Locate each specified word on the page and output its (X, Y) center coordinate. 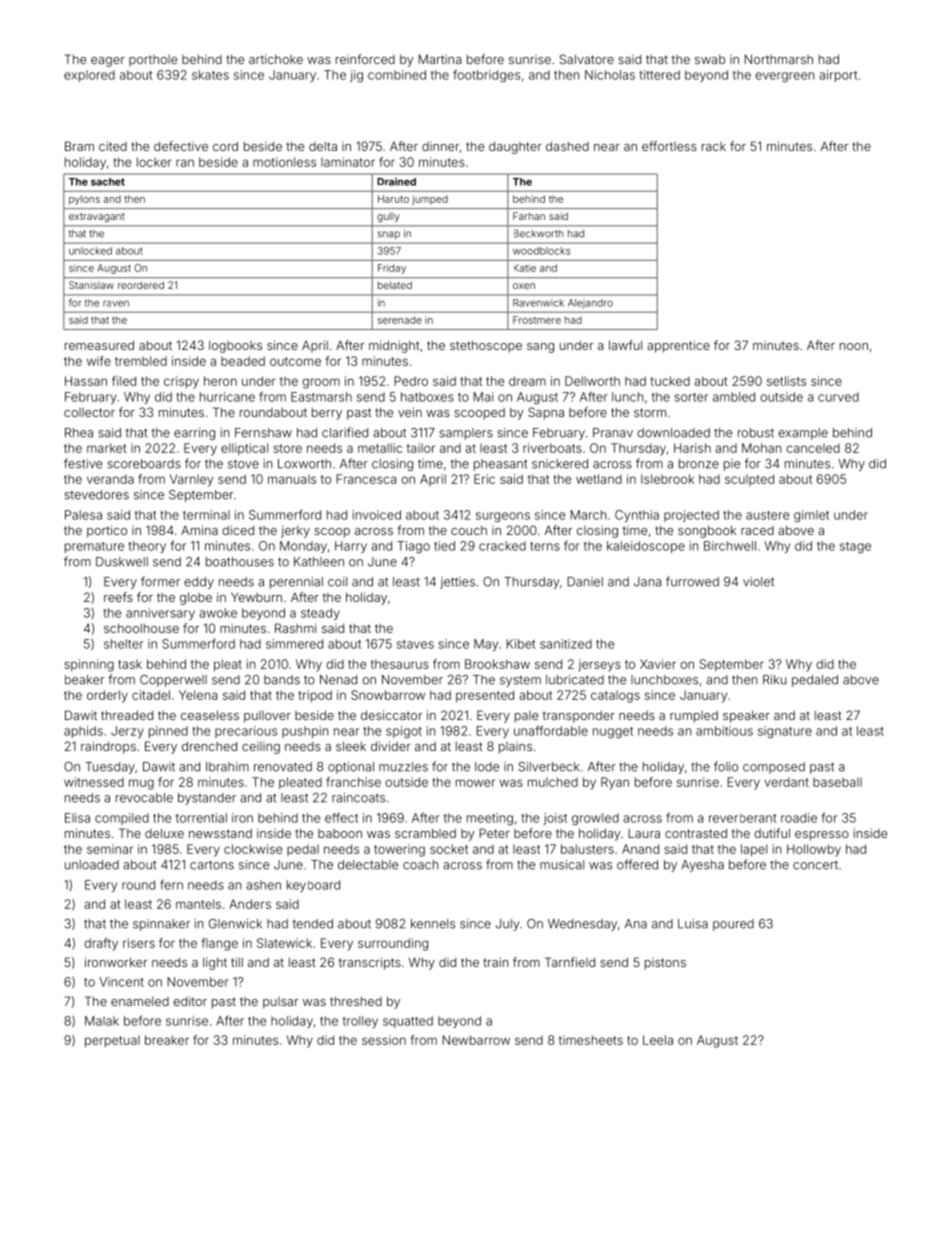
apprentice (678, 346)
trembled (141, 361)
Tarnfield (570, 962)
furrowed (692, 581)
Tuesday (110, 768)
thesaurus (400, 664)
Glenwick (235, 924)
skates (210, 75)
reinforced (365, 59)
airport (838, 76)
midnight (394, 346)
